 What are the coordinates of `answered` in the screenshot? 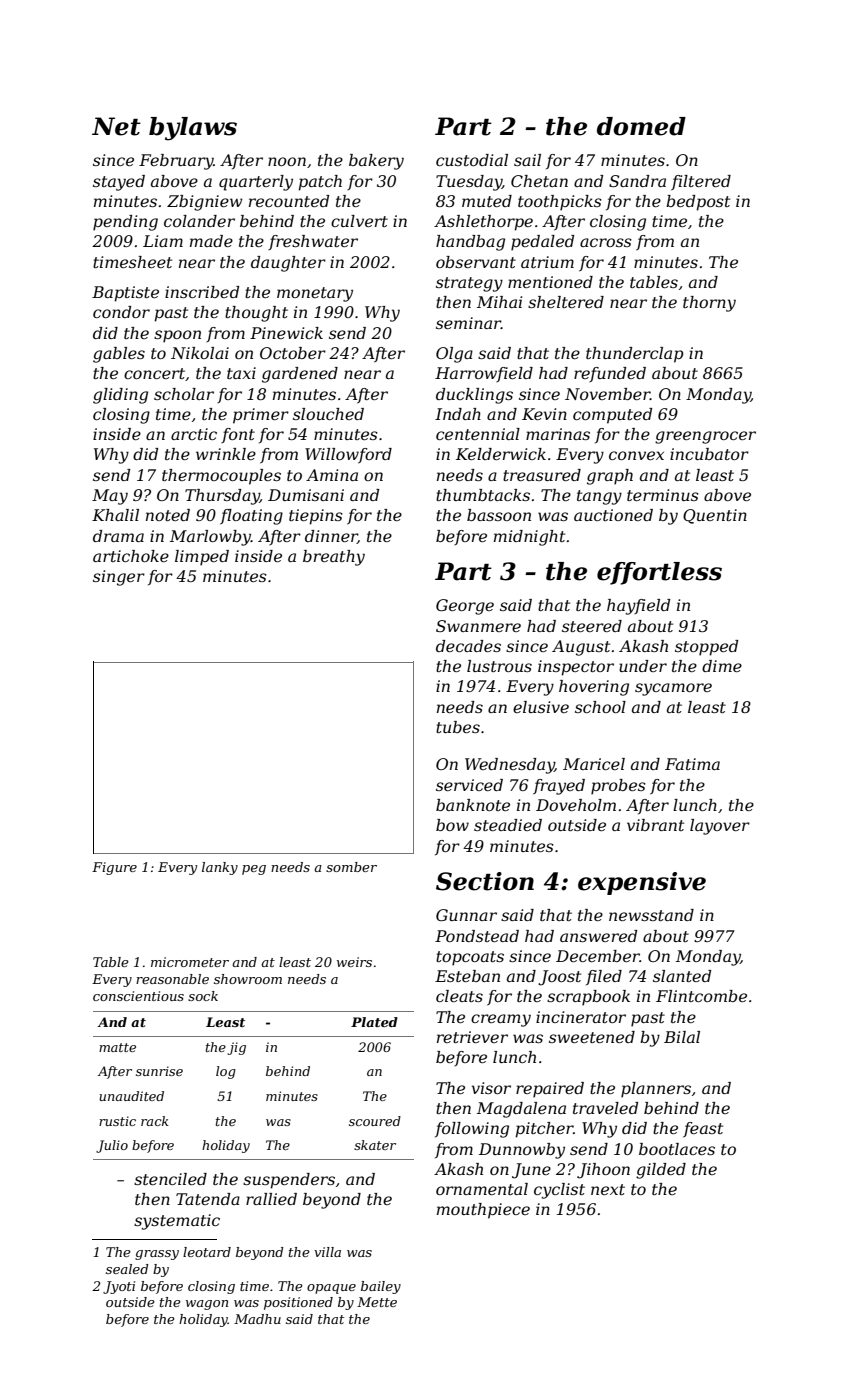 It's located at (598, 936).
